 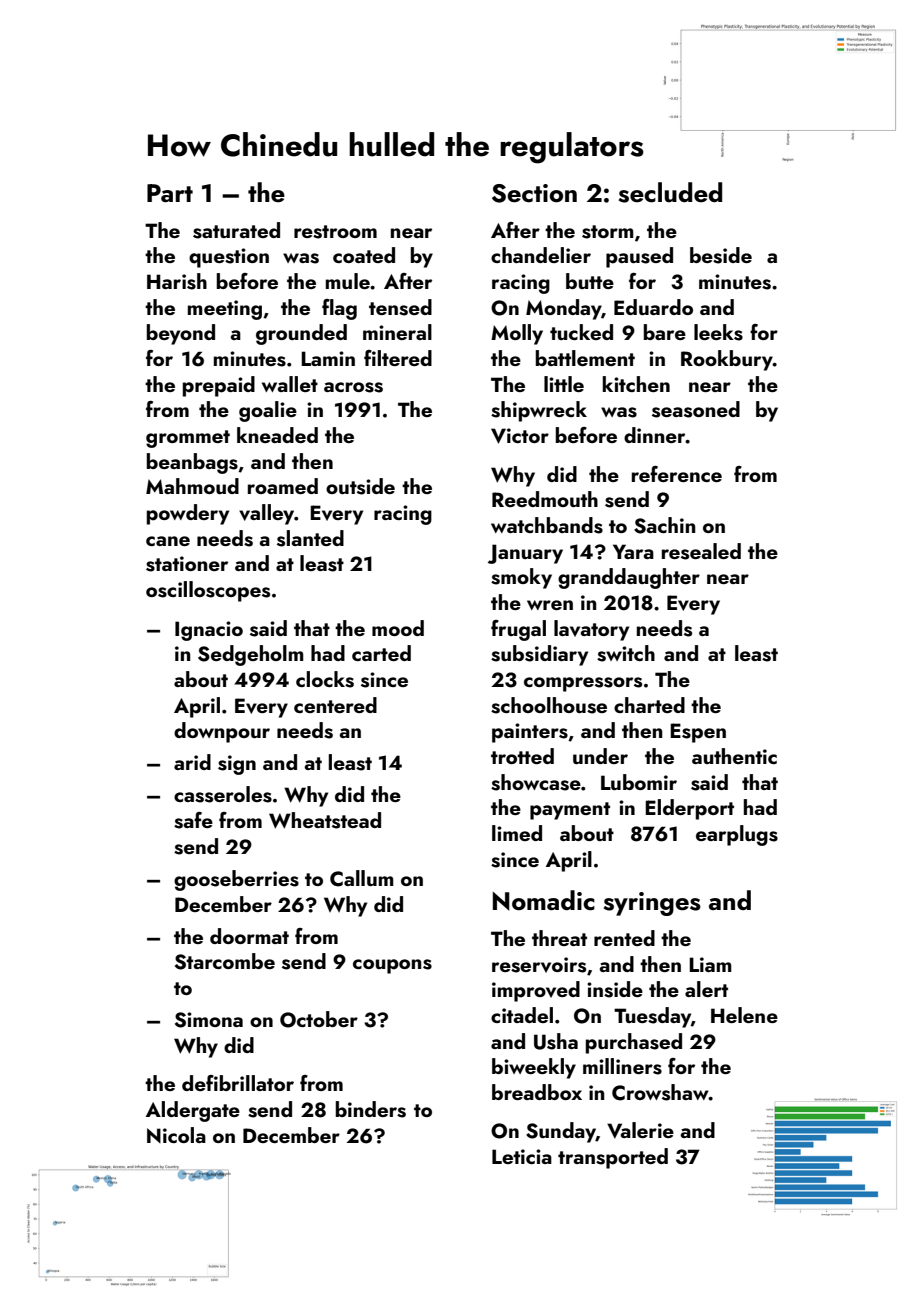 What do you see at coordinates (176, 1135) in the screenshot?
I see `Nicola` at bounding box center [176, 1135].
